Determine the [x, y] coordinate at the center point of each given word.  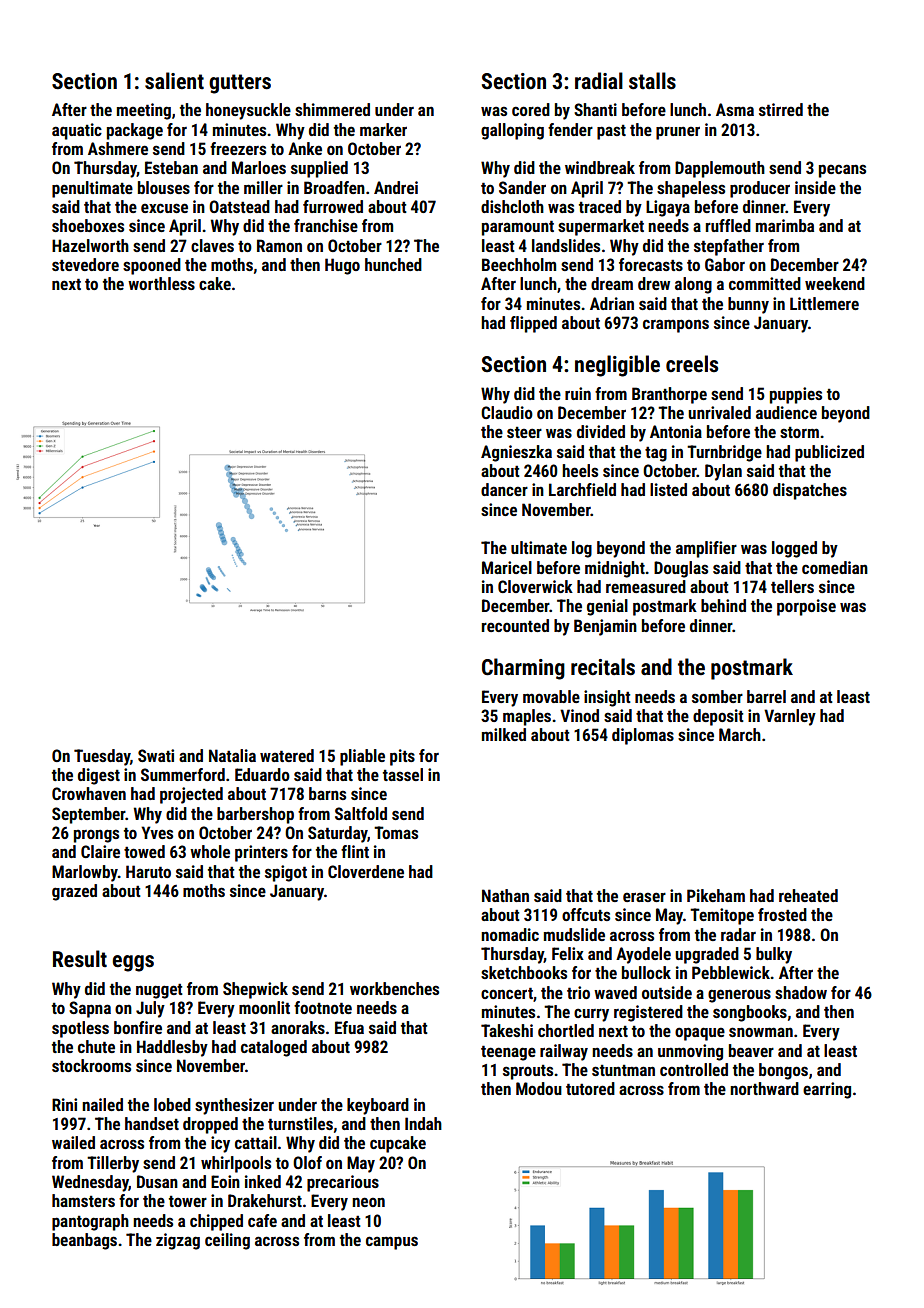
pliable [362, 757]
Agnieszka [516, 453]
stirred [781, 109]
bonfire [138, 1027]
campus [392, 1243]
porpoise [806, 607]
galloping [512, 131]
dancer [504, 489]
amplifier [706, 549]
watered [287, 755]
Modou [539, 1088]
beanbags [84, 1241]
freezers [238, 148]
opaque [700, 1034]
